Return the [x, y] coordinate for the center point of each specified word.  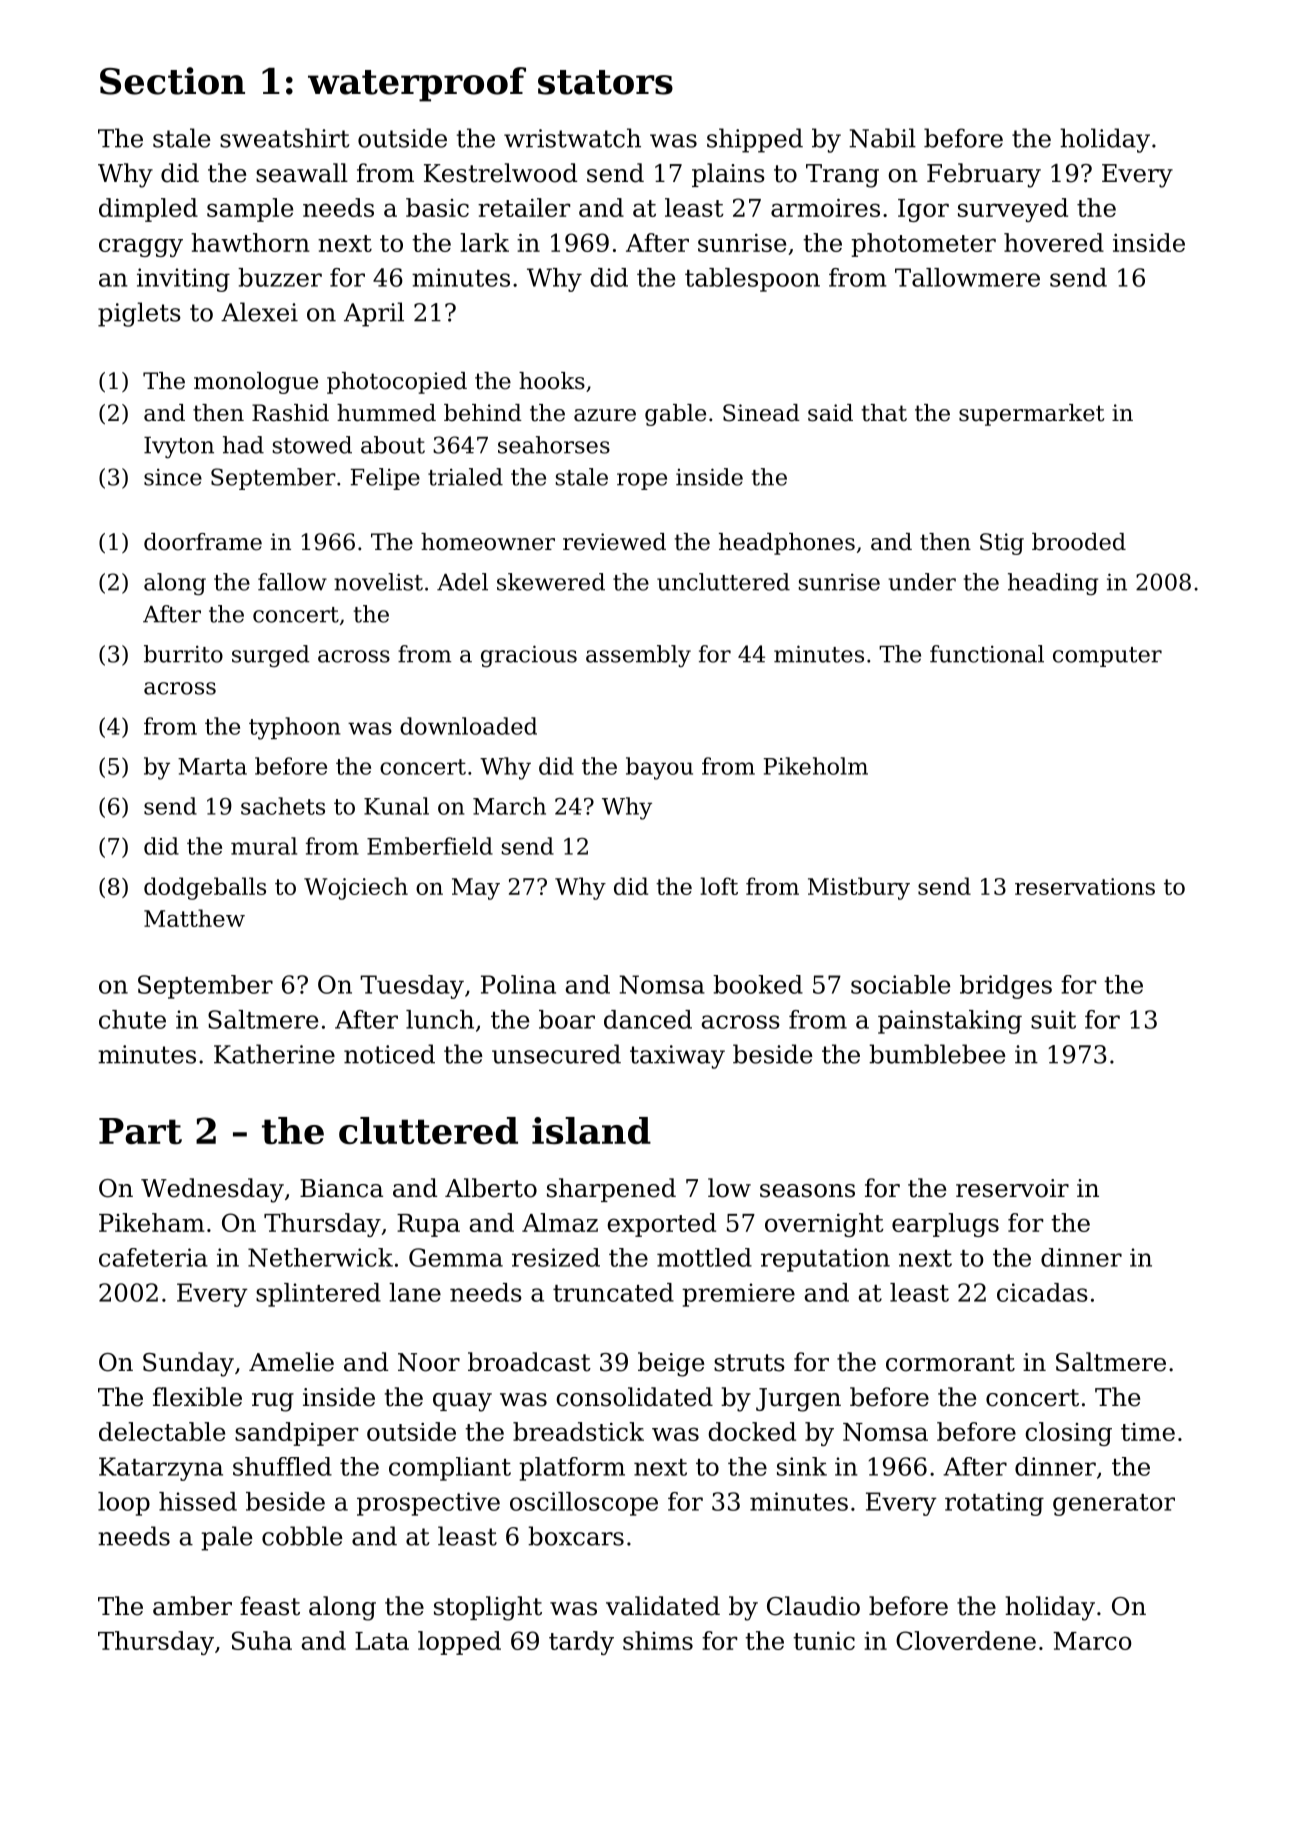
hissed [198, 1501]
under [922, 582]
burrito [183, 654]
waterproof [417, 84]
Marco [1092, 1641]
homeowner [488, 542]
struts [749, 1363]
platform [572, 1469]
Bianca [341, 1188]
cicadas [1042, 1292]
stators [605, 82]
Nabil [882, 138]
